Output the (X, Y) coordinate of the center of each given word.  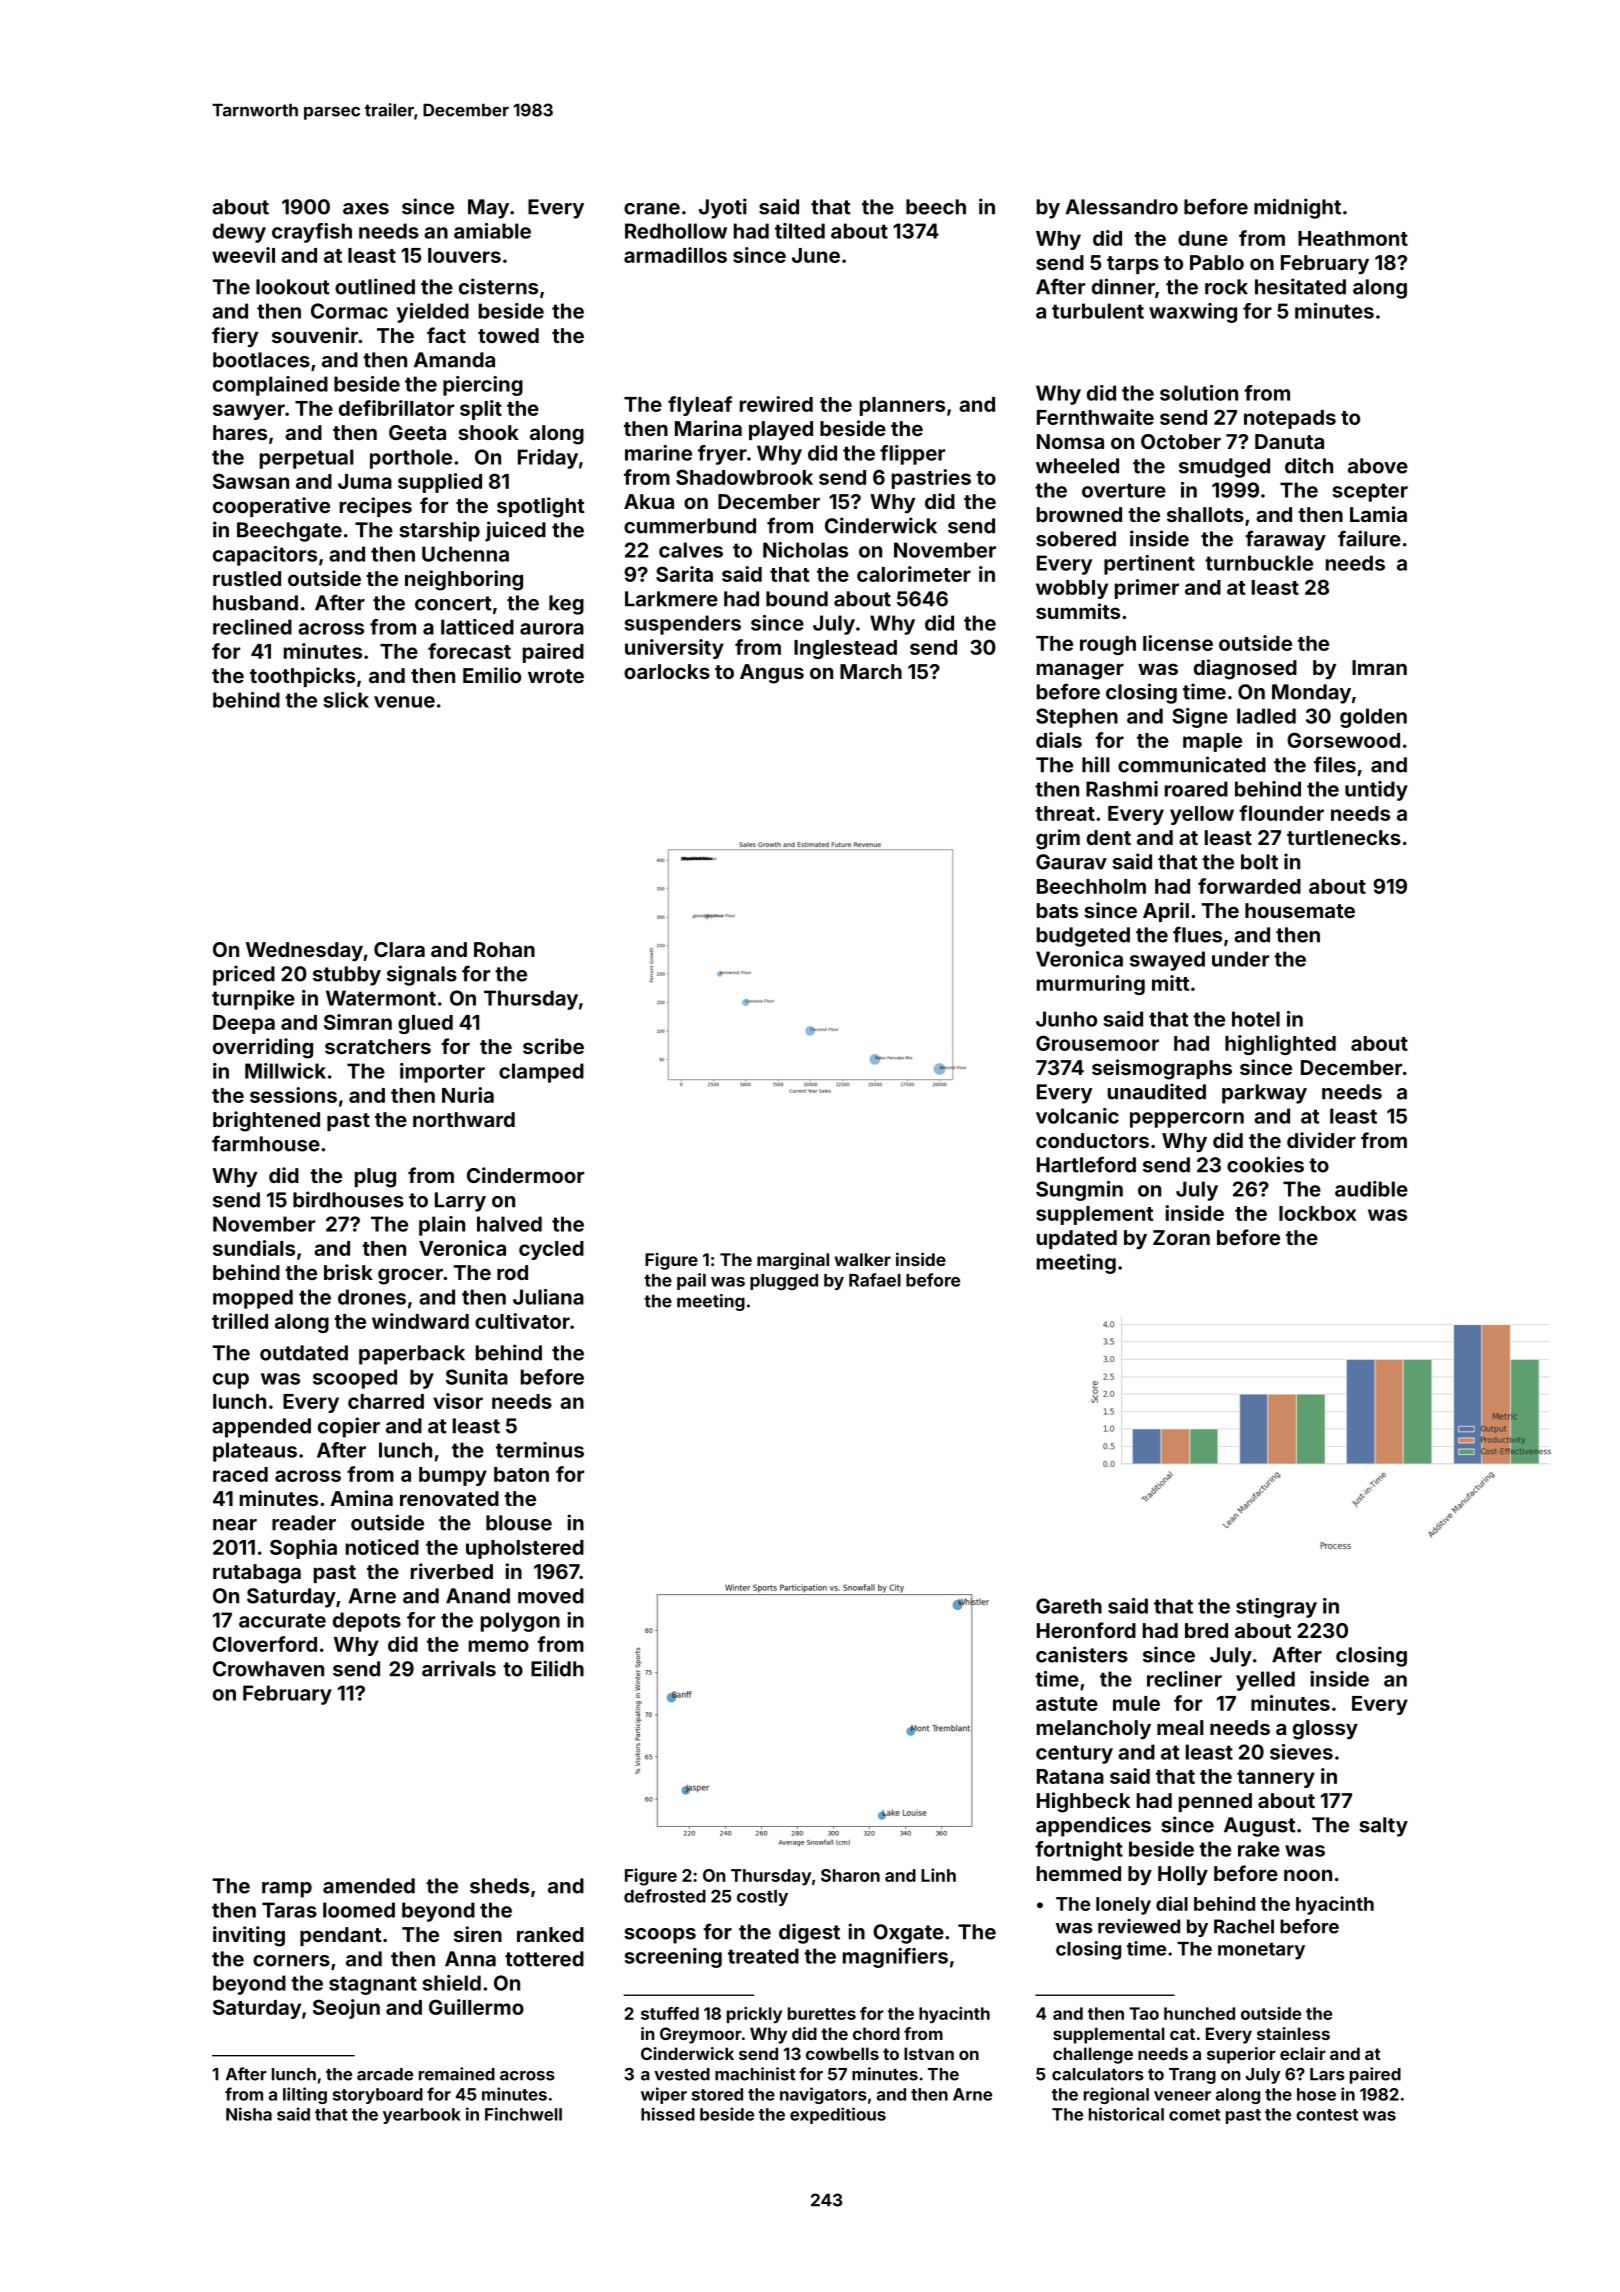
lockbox (1317, 1213)
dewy (239, 233)
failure (1369, 538)
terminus (540, 1450)
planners (902, 406)
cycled (551, 1250)
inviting (249, 1936)
